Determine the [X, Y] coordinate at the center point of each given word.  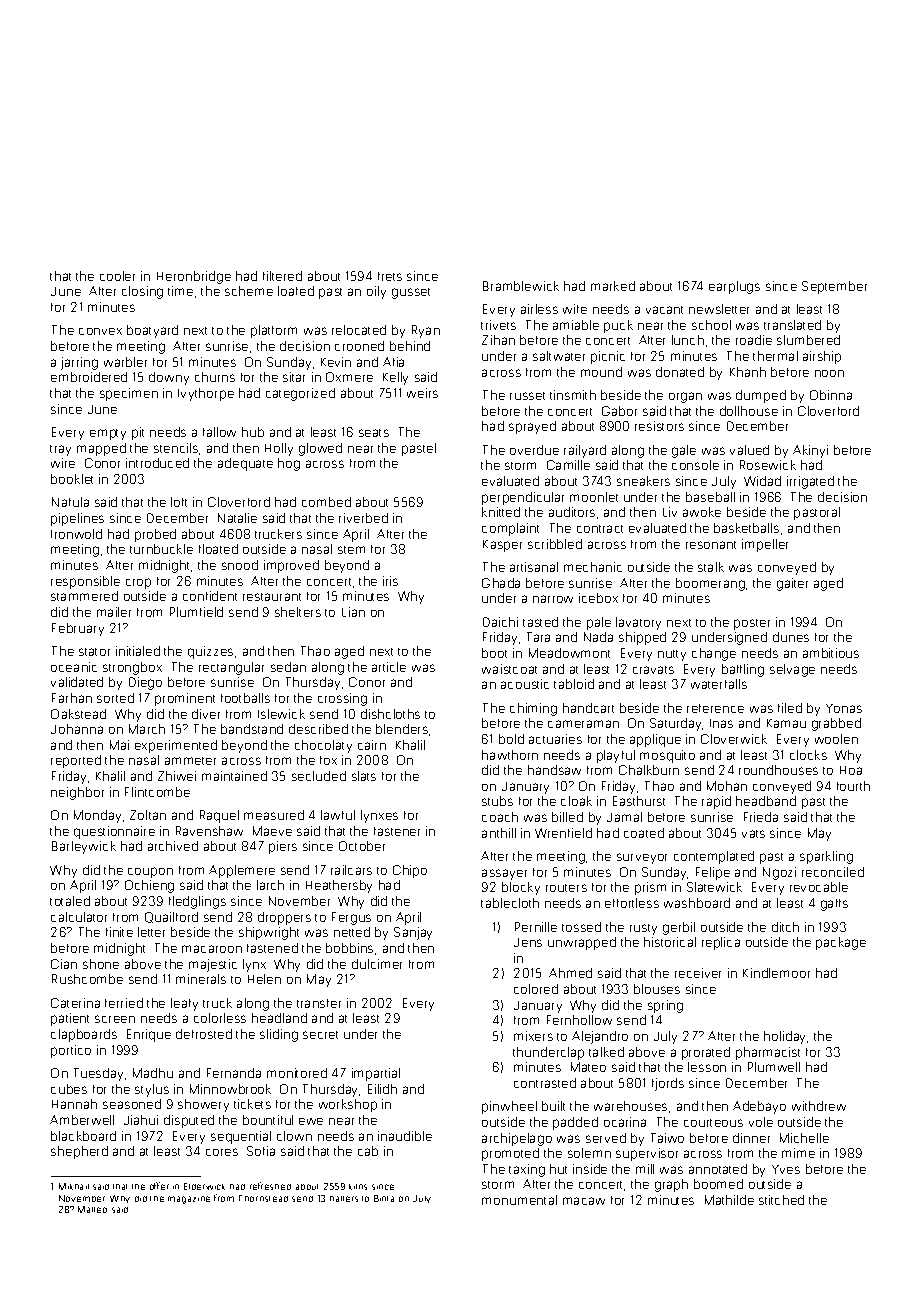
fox [328, 760]
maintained [234, 776]
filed [790, 708]
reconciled [833, 872]
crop [138, 583]
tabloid [574, 684]
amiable [576, 325]
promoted [510, 1154]
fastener [397, 831]
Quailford [171, 917]
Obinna [831, 395]
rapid [716, 802]
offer [159, 1186]
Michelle [804, 1138]
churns [215, 377]
